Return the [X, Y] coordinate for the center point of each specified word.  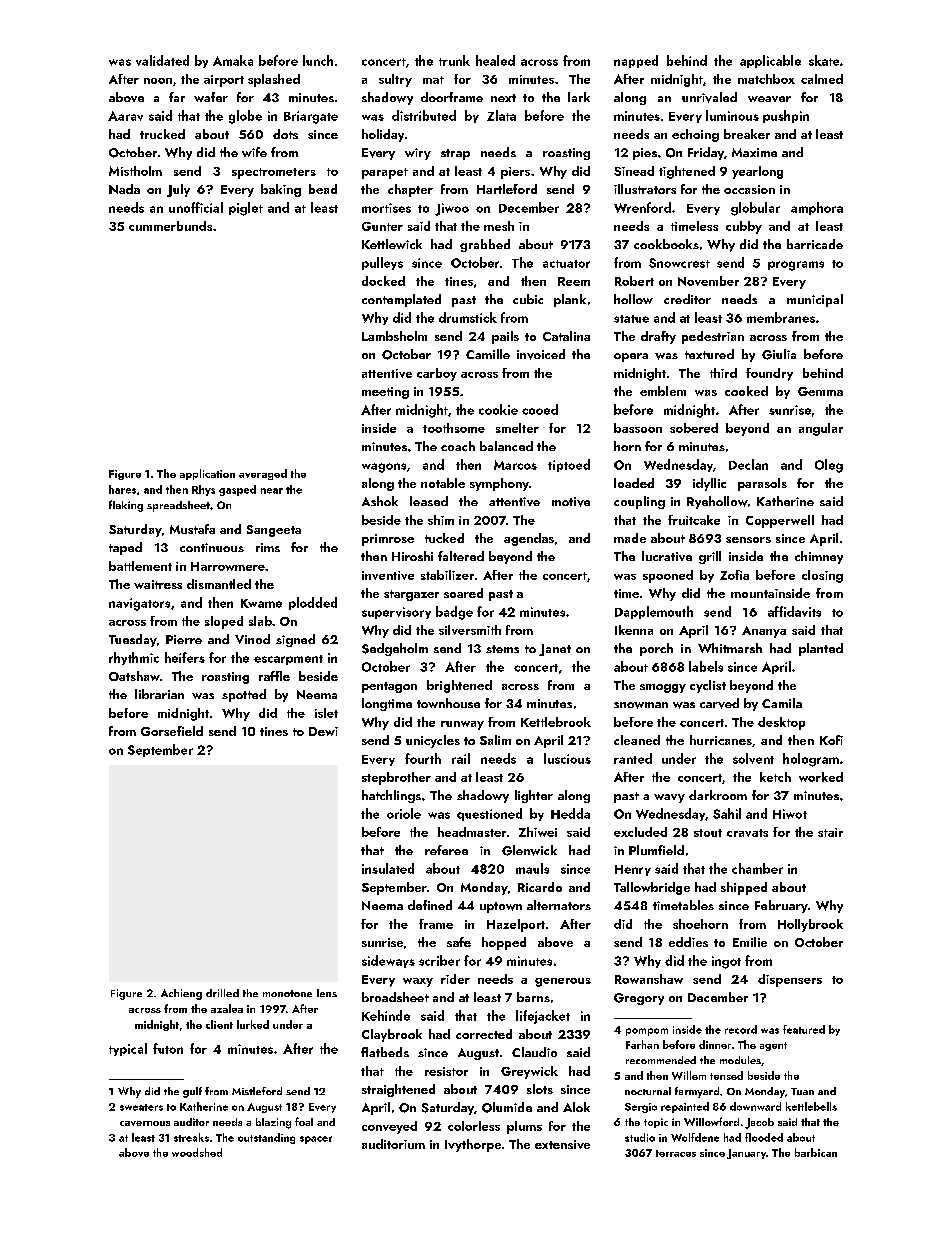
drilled [222, 993]
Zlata [501, 115]
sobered [694, 428]
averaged [263, 474]
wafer [211, 97]
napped [636, 61]
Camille [488, 354]
